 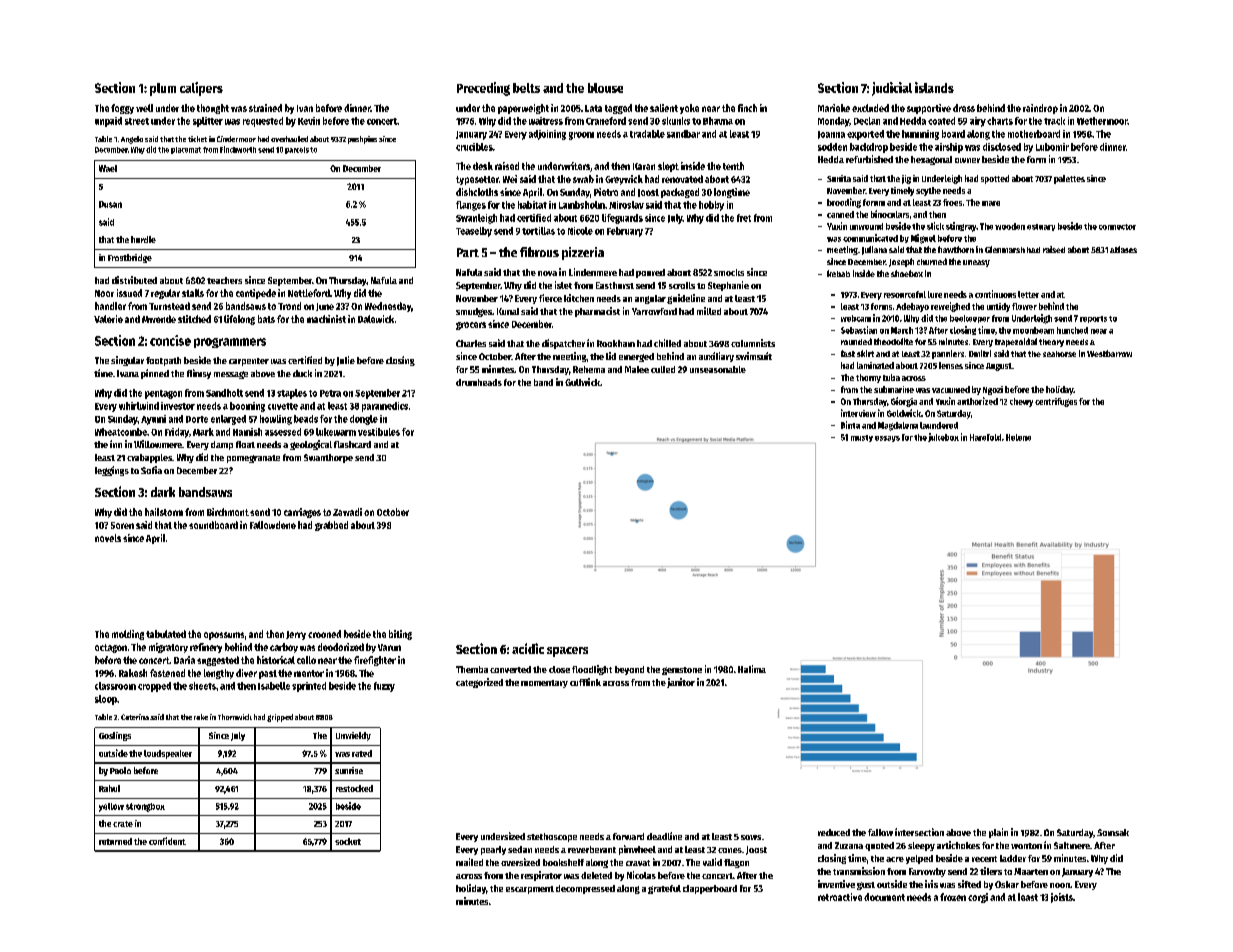 I want to click on sunrise, so click(x=349, y=770).
